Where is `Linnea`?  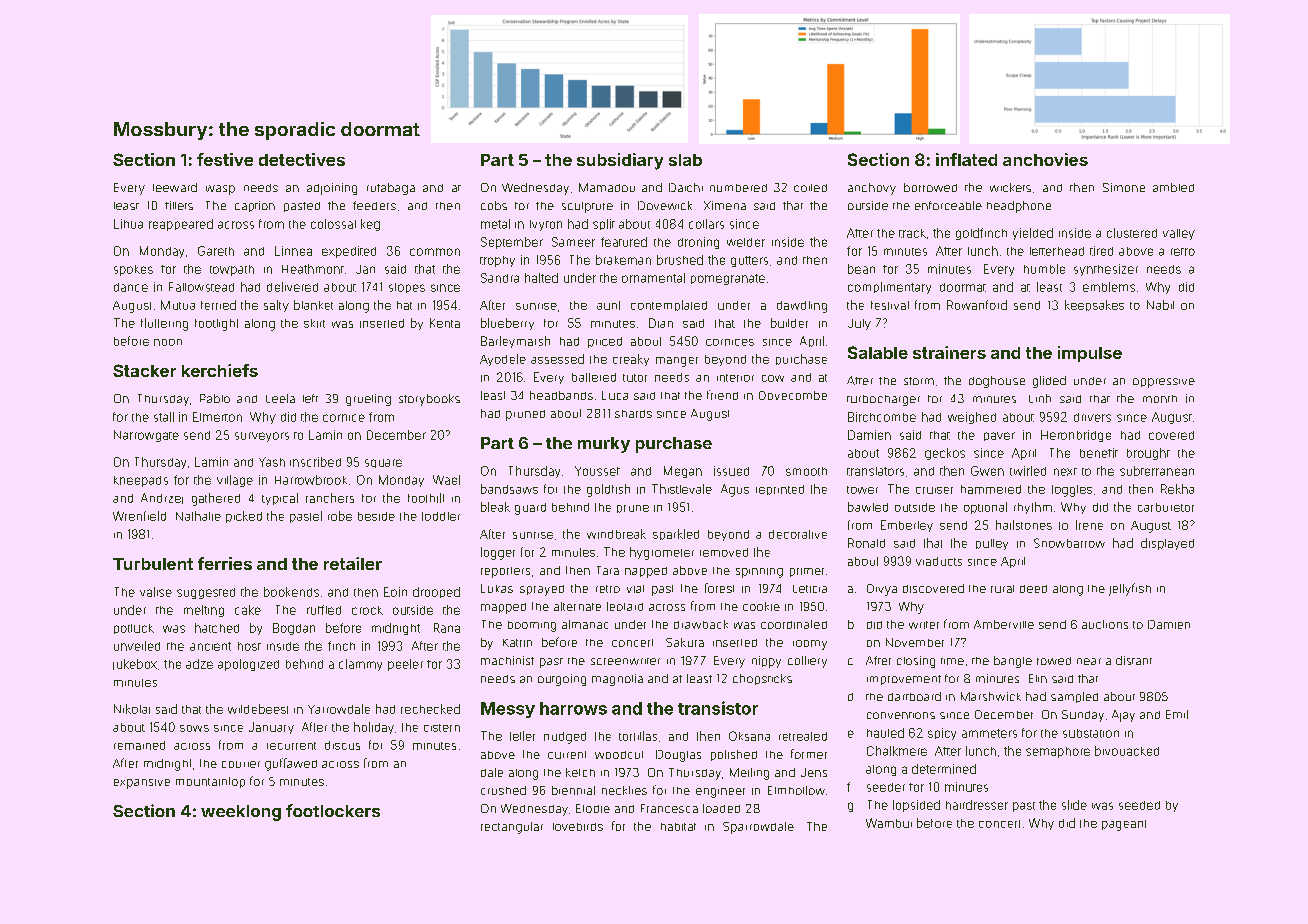 Linnea is located at coordinates (293, 251).
